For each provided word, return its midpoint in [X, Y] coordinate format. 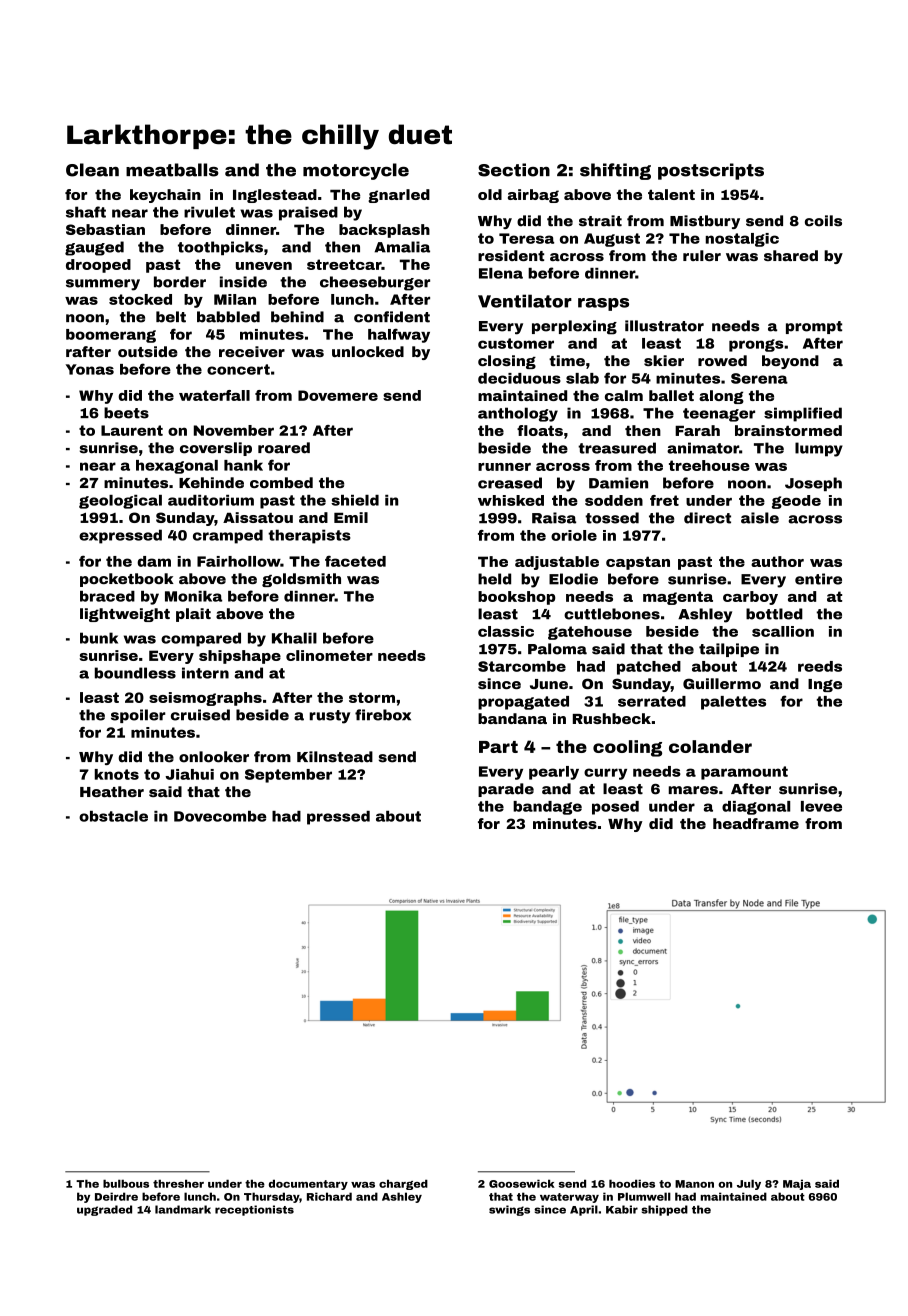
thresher [178, 1183]
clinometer [329, 655]
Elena [501, 273]
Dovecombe [220, 816]
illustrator [664, 326]
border [180, 282]
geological [120, 502]
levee [821, 806]
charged [403, 1184]
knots [117, 774]
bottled [774, 614]
